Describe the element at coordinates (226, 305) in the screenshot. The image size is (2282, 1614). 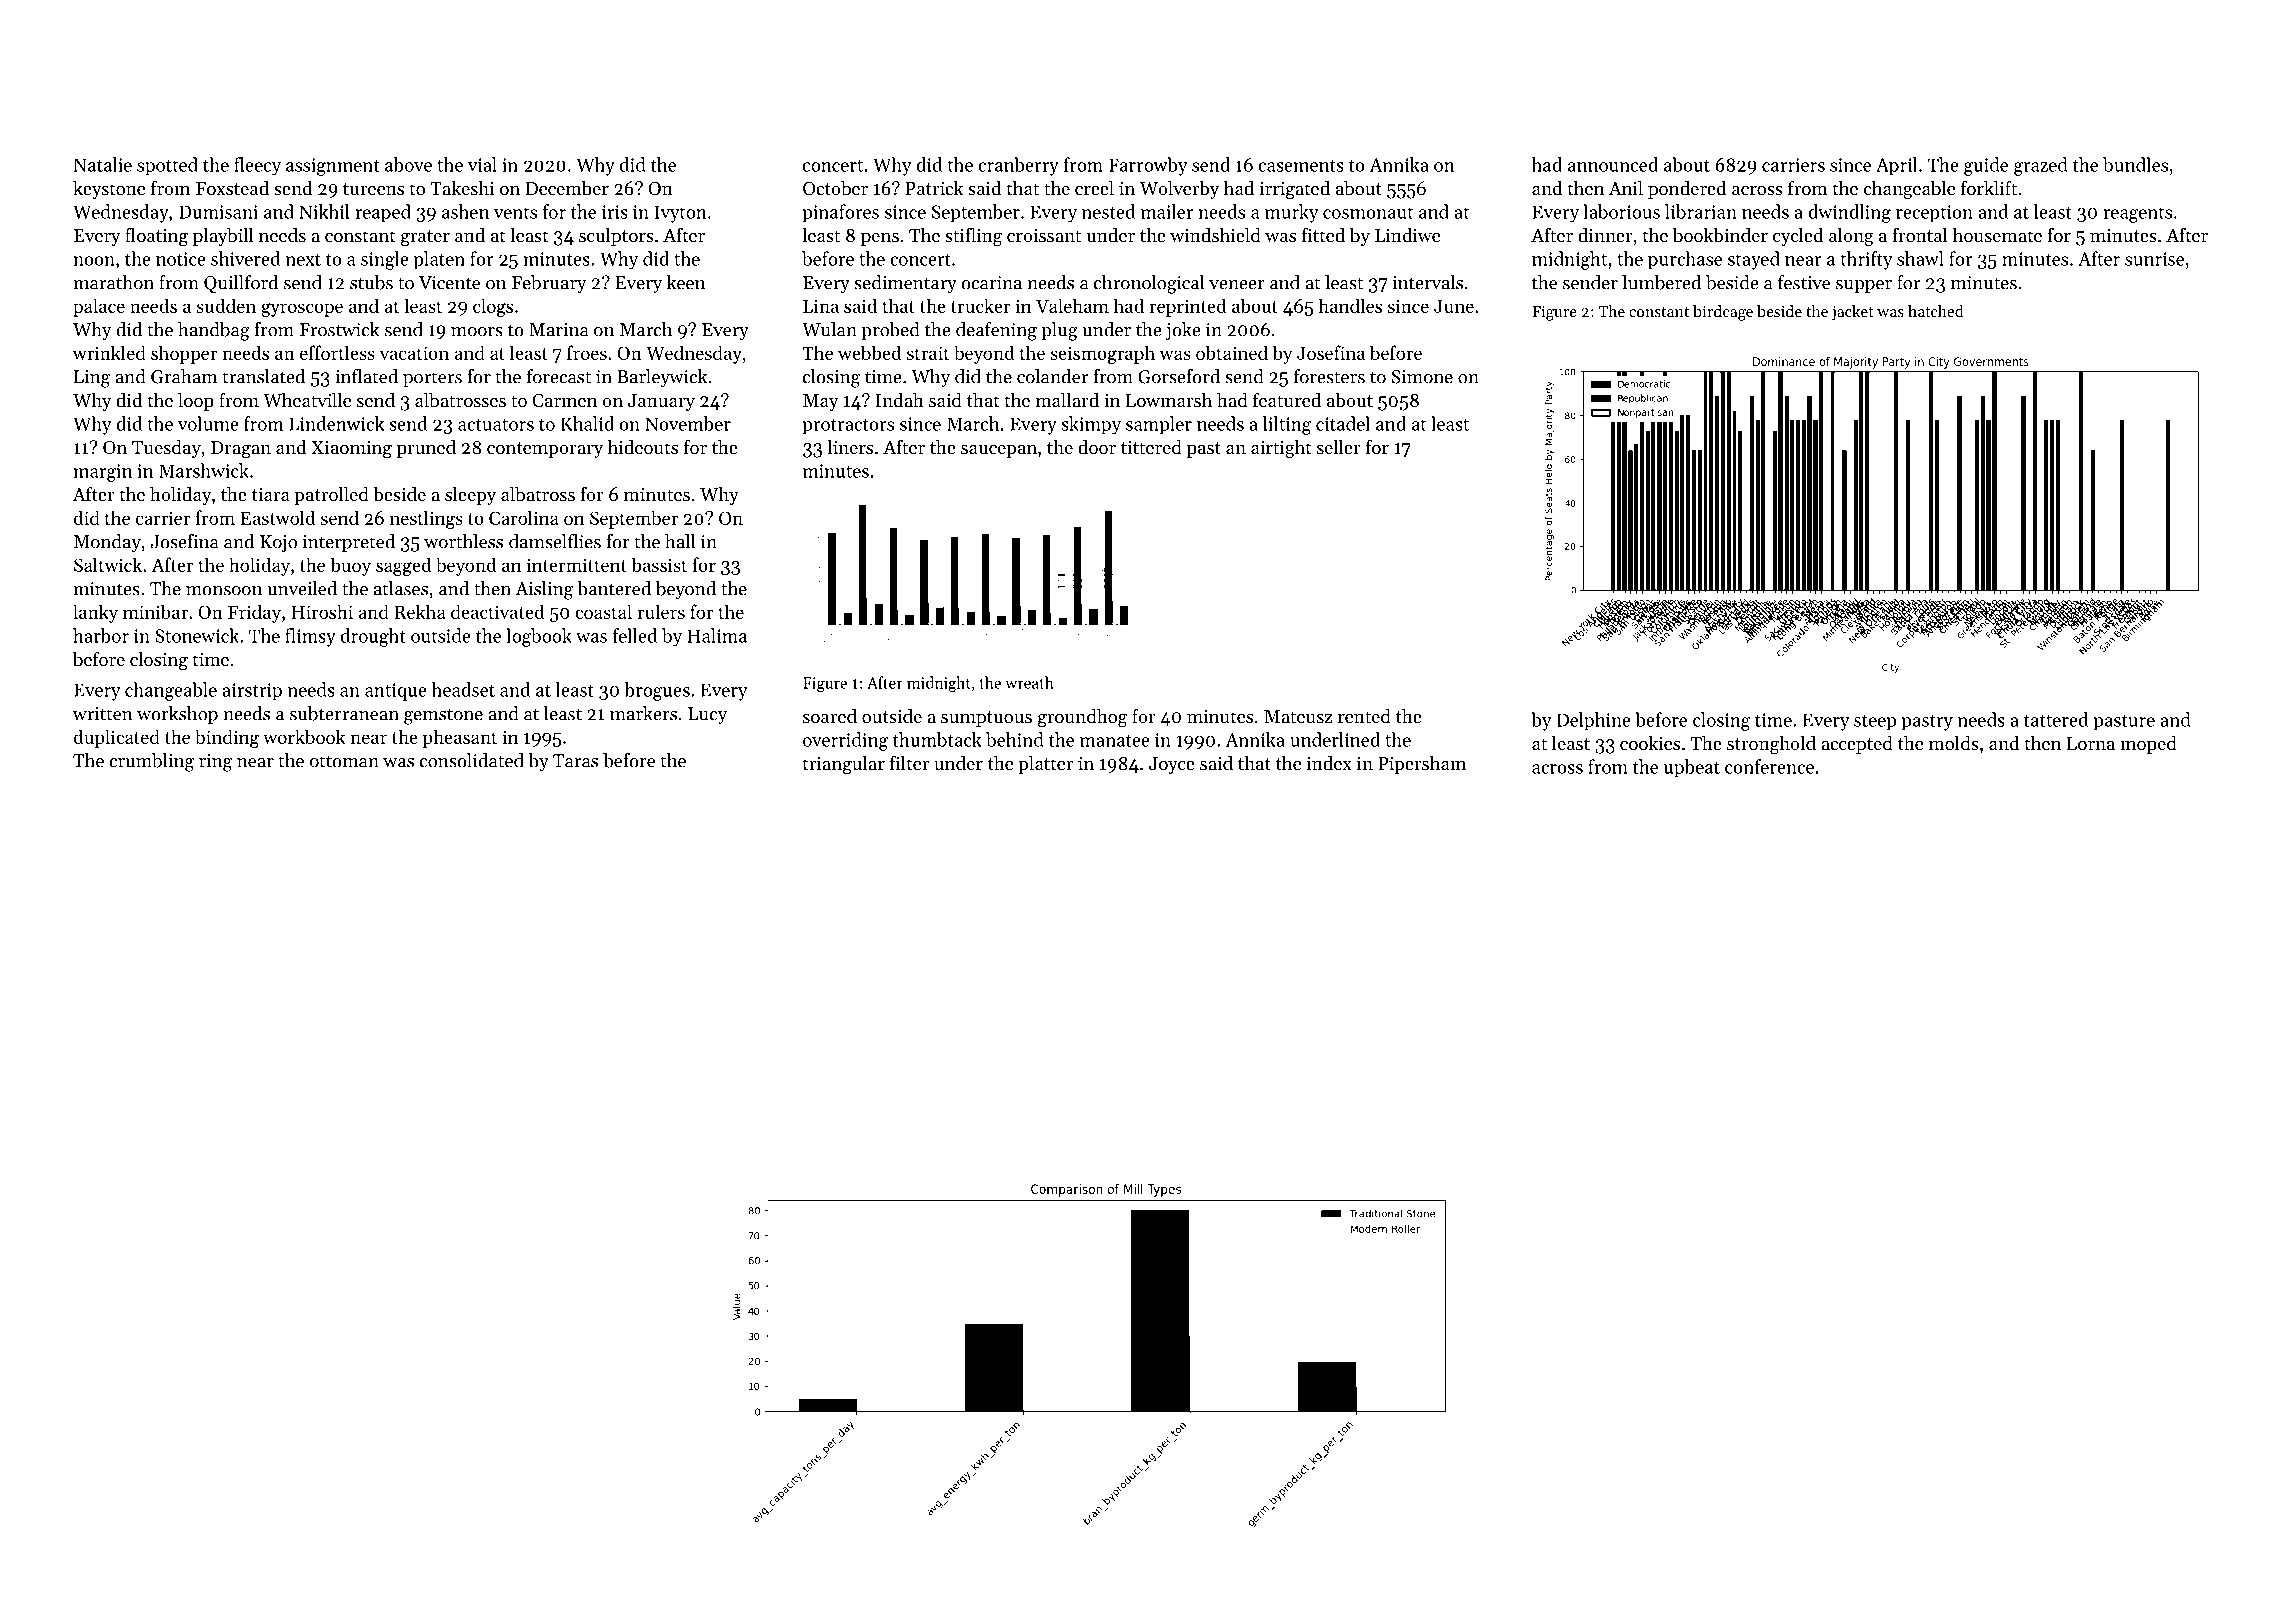
I see `sudden` at that location.
